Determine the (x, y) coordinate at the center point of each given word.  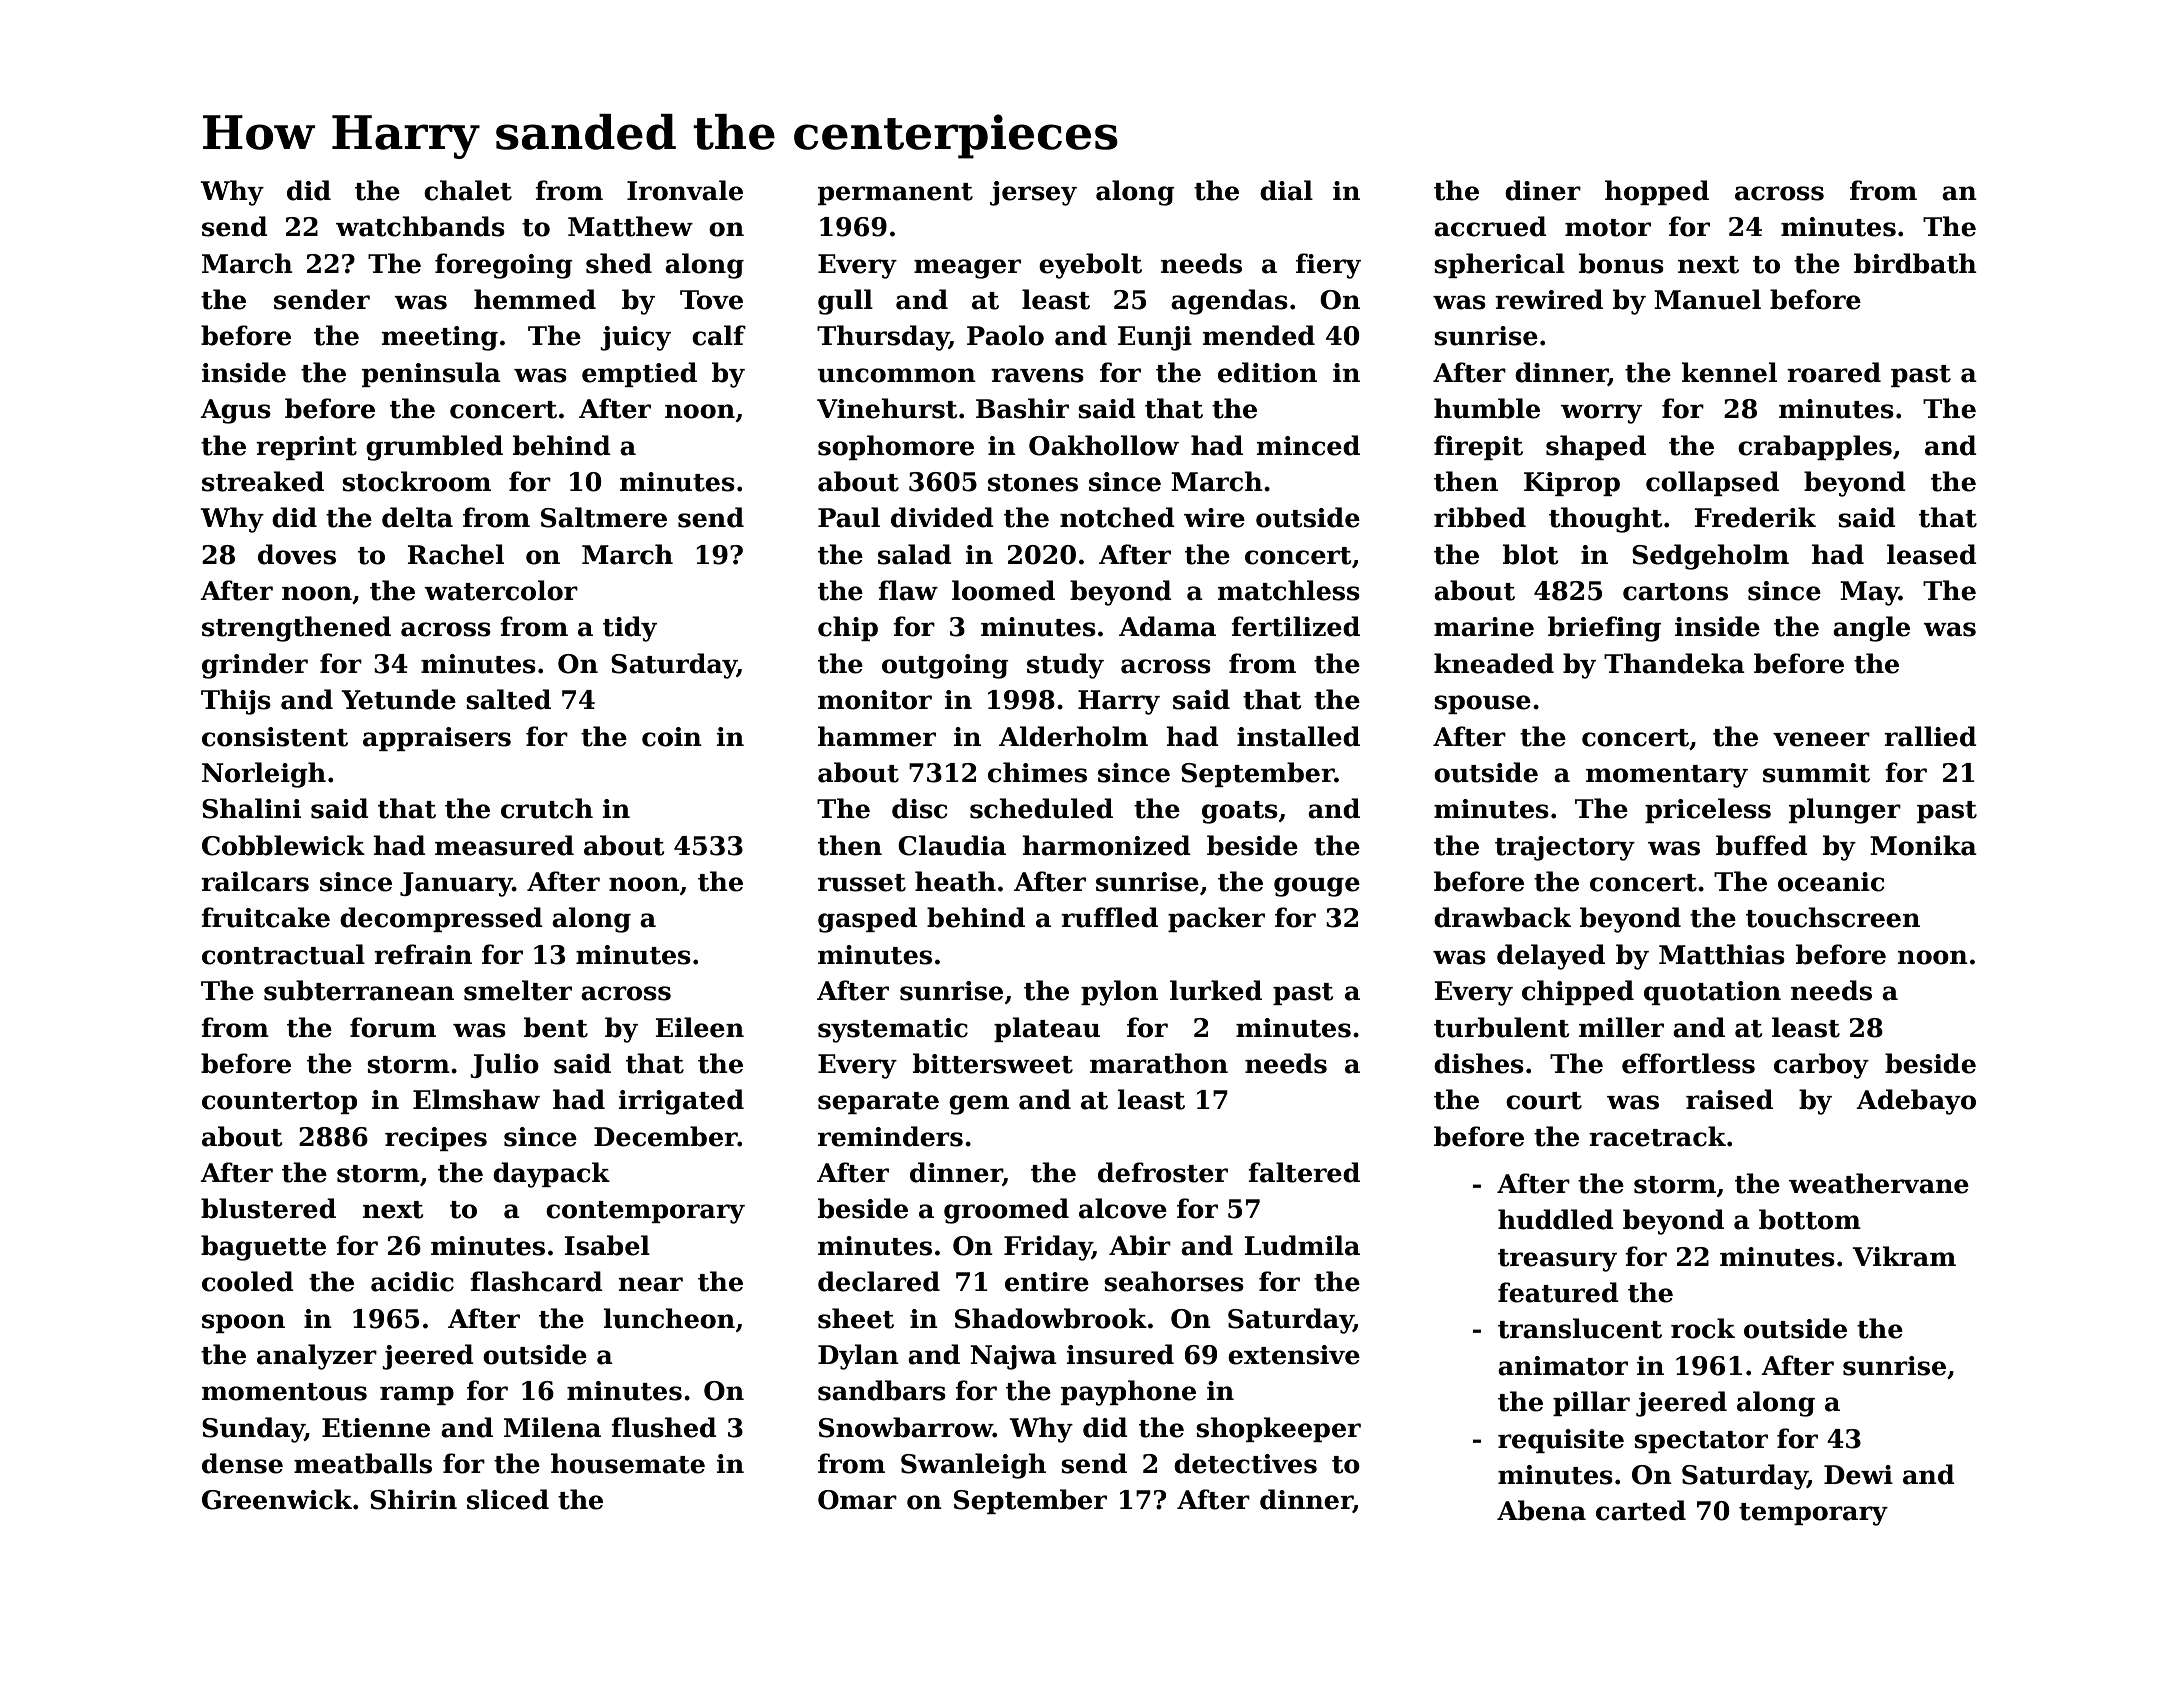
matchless (1289, 590)
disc (919, 808)
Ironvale (685, 190)
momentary (1667, 776)
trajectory (1565, 848)
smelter (518, 990)
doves (297, 554)
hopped (1657, 192)
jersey (1033, 193)
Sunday (253, 1430)
